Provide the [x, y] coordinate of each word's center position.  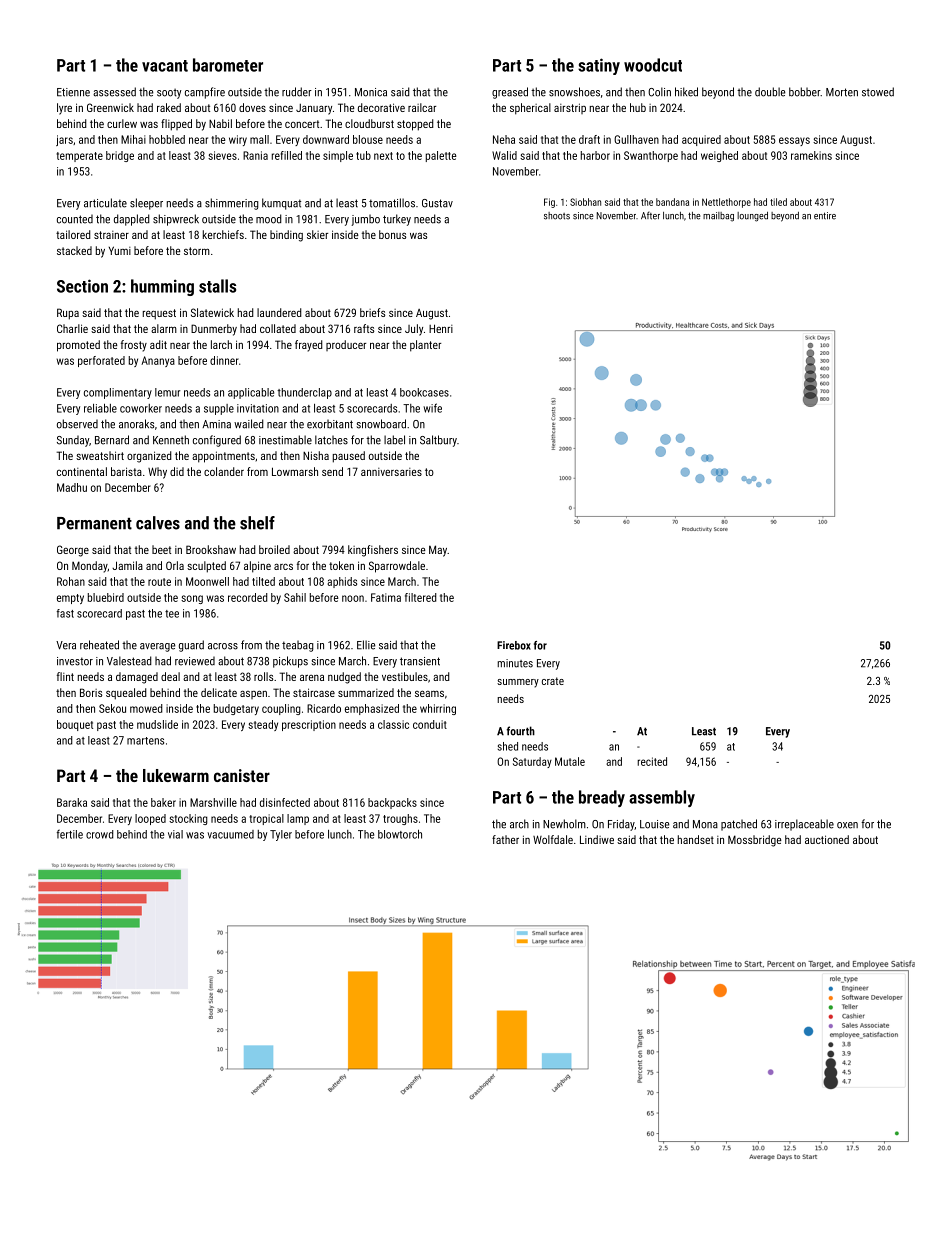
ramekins [811, 155]
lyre [64, 109]
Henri [441, 328]
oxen [847, 825]
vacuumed [230, 834]
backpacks [392, 803]
